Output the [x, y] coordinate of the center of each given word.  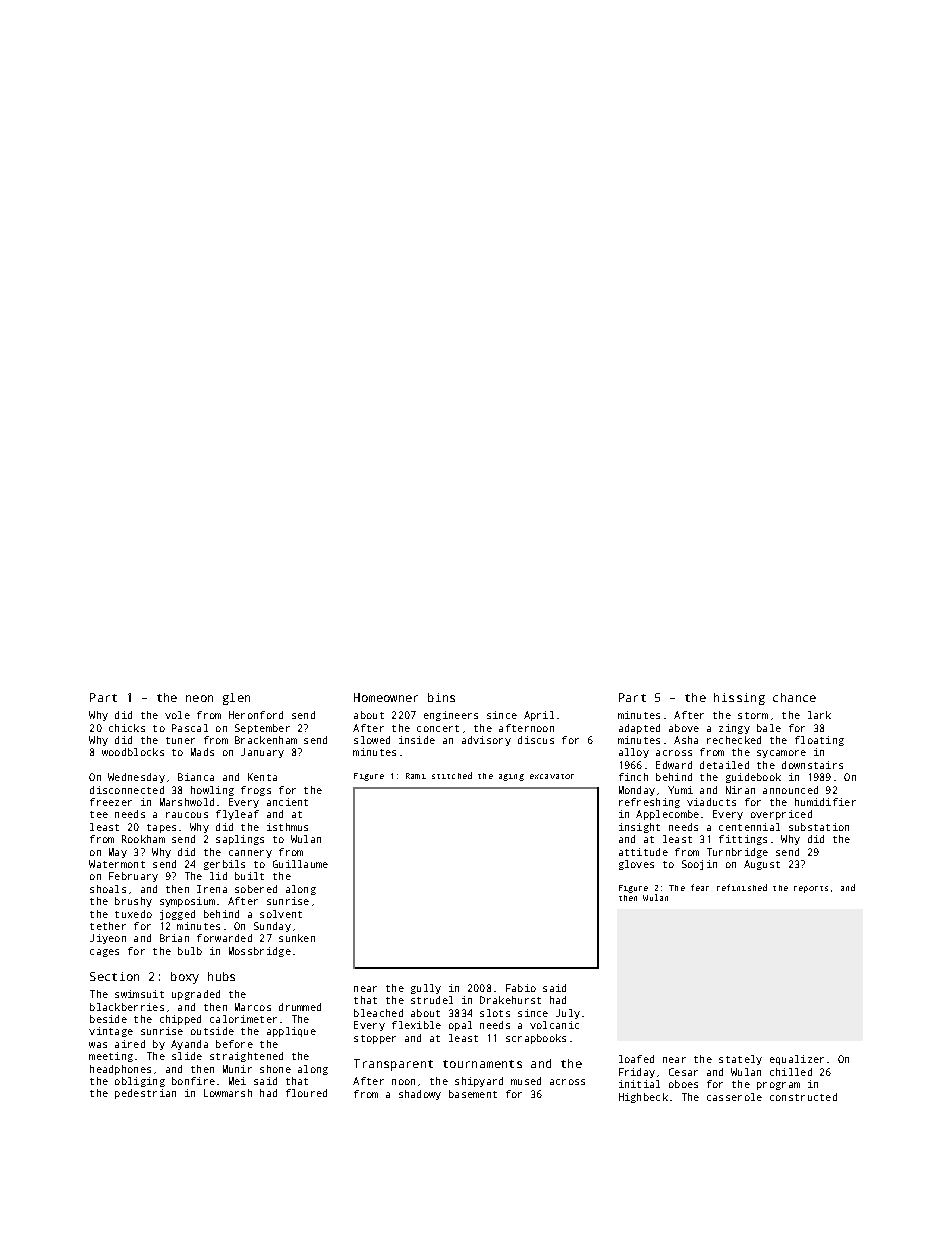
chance [794, 697]
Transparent [393, 1065]
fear [700, 887]
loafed [636, 1059]
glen [236, 699]
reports [811, 889]
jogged [177, 915]
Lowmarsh [228, 1093]
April [539, 716]
